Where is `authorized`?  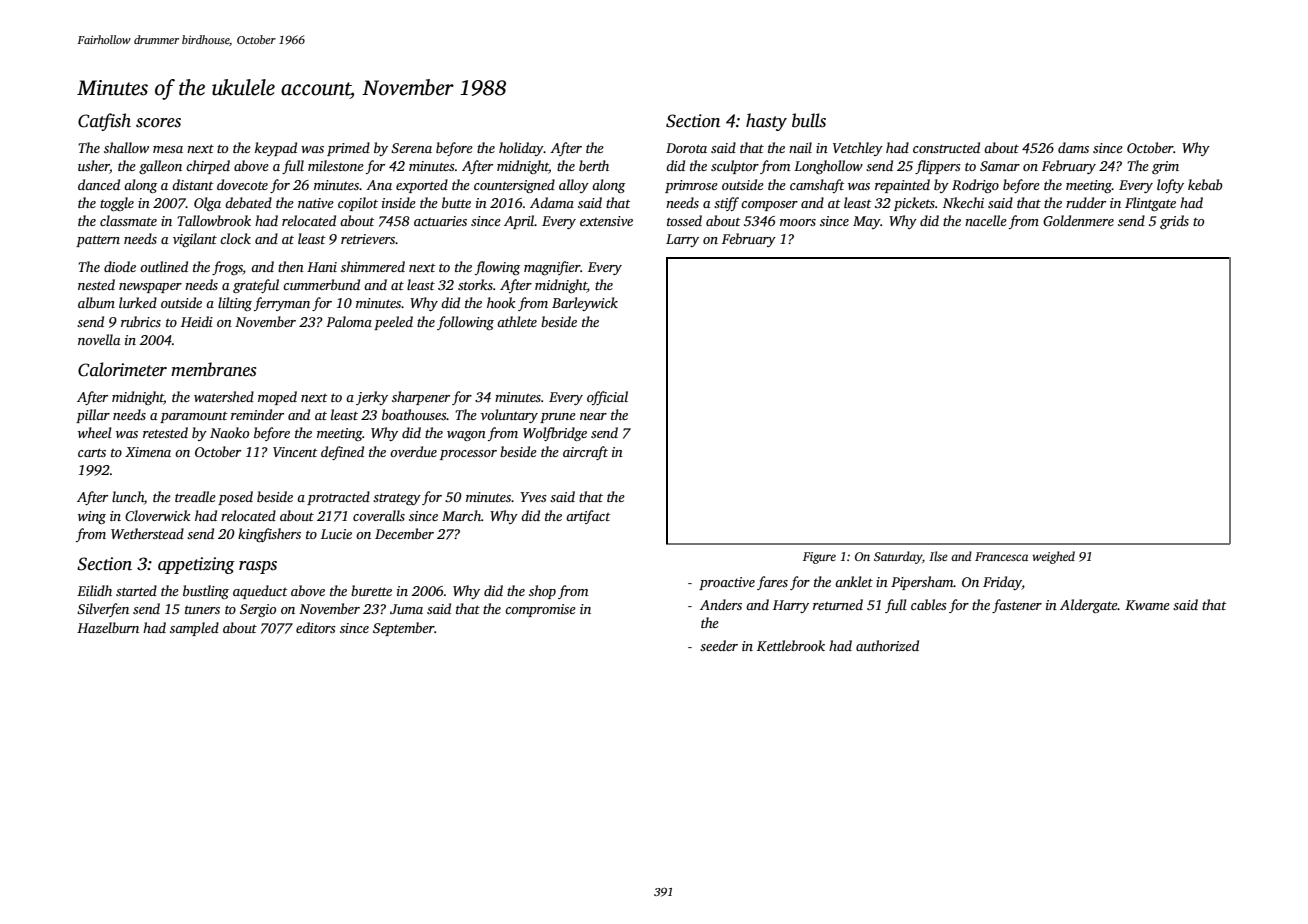 authorized is located at coordinates (887, 645).
